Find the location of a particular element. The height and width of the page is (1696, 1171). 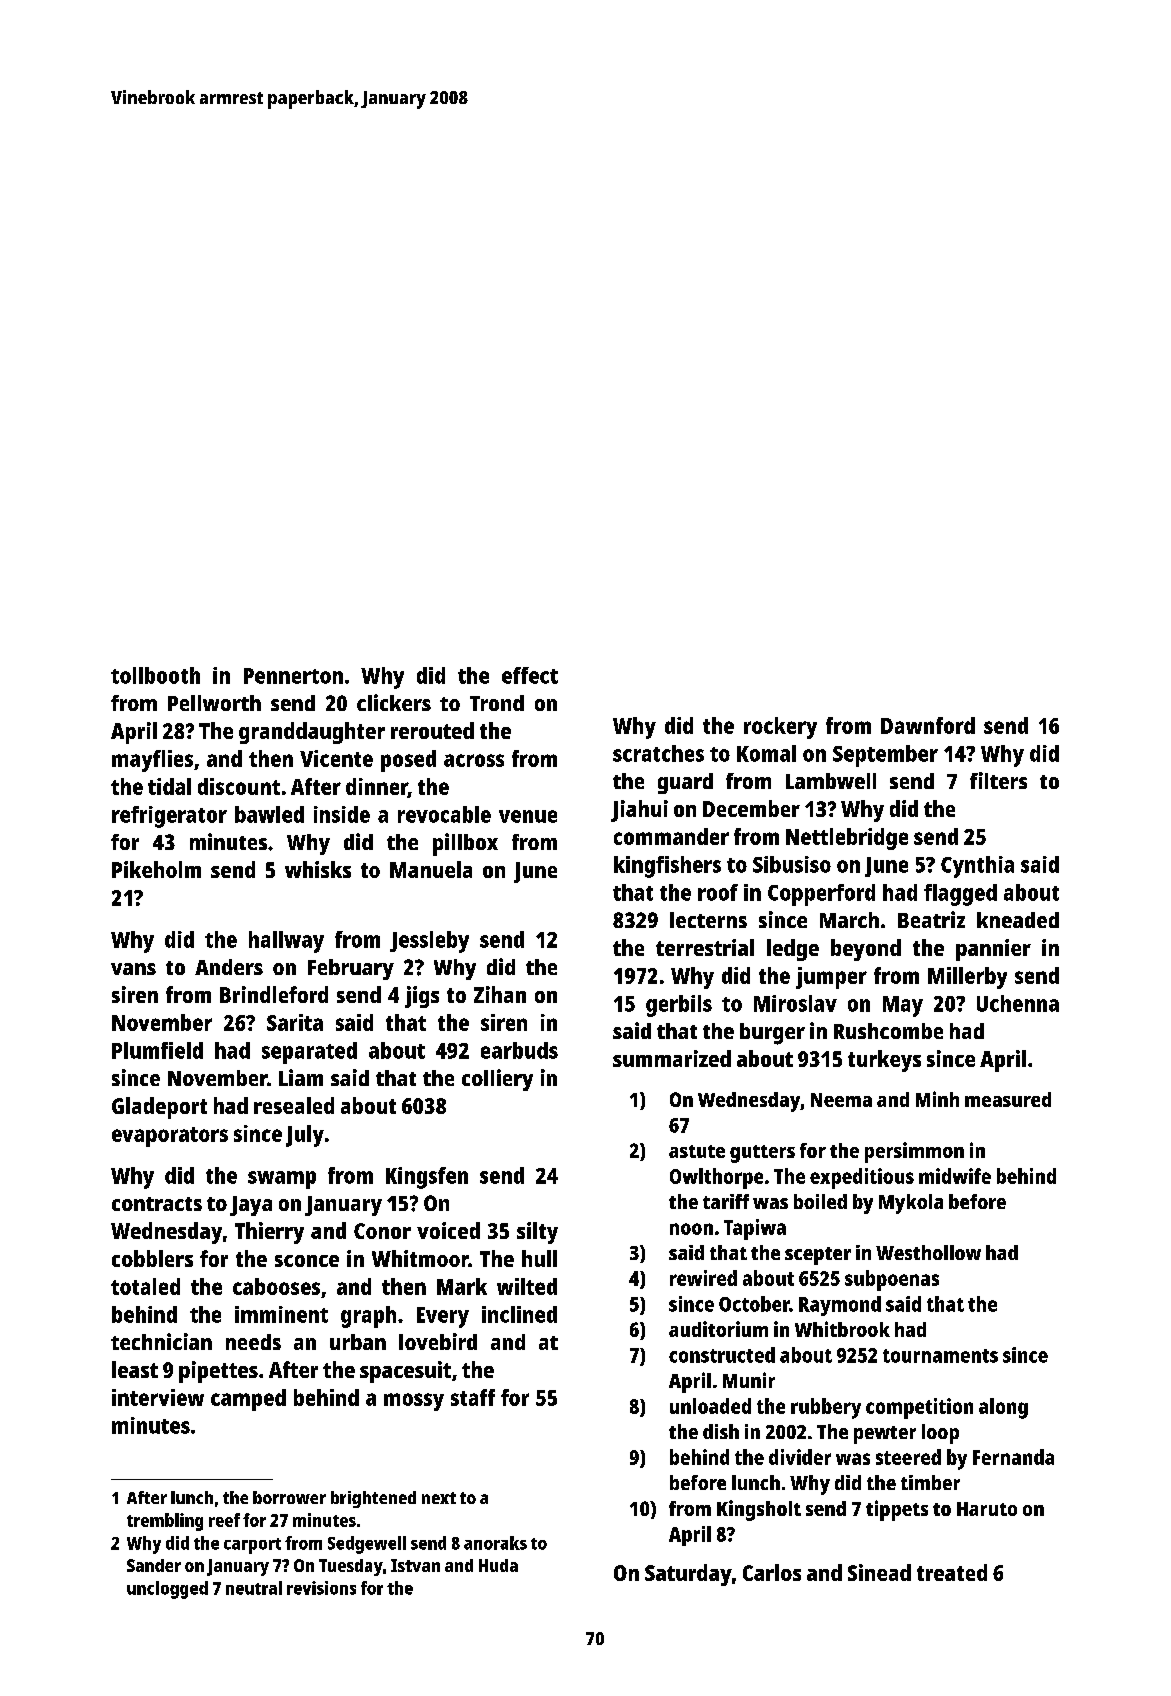

pannier is located at coordinates (993, 950).
